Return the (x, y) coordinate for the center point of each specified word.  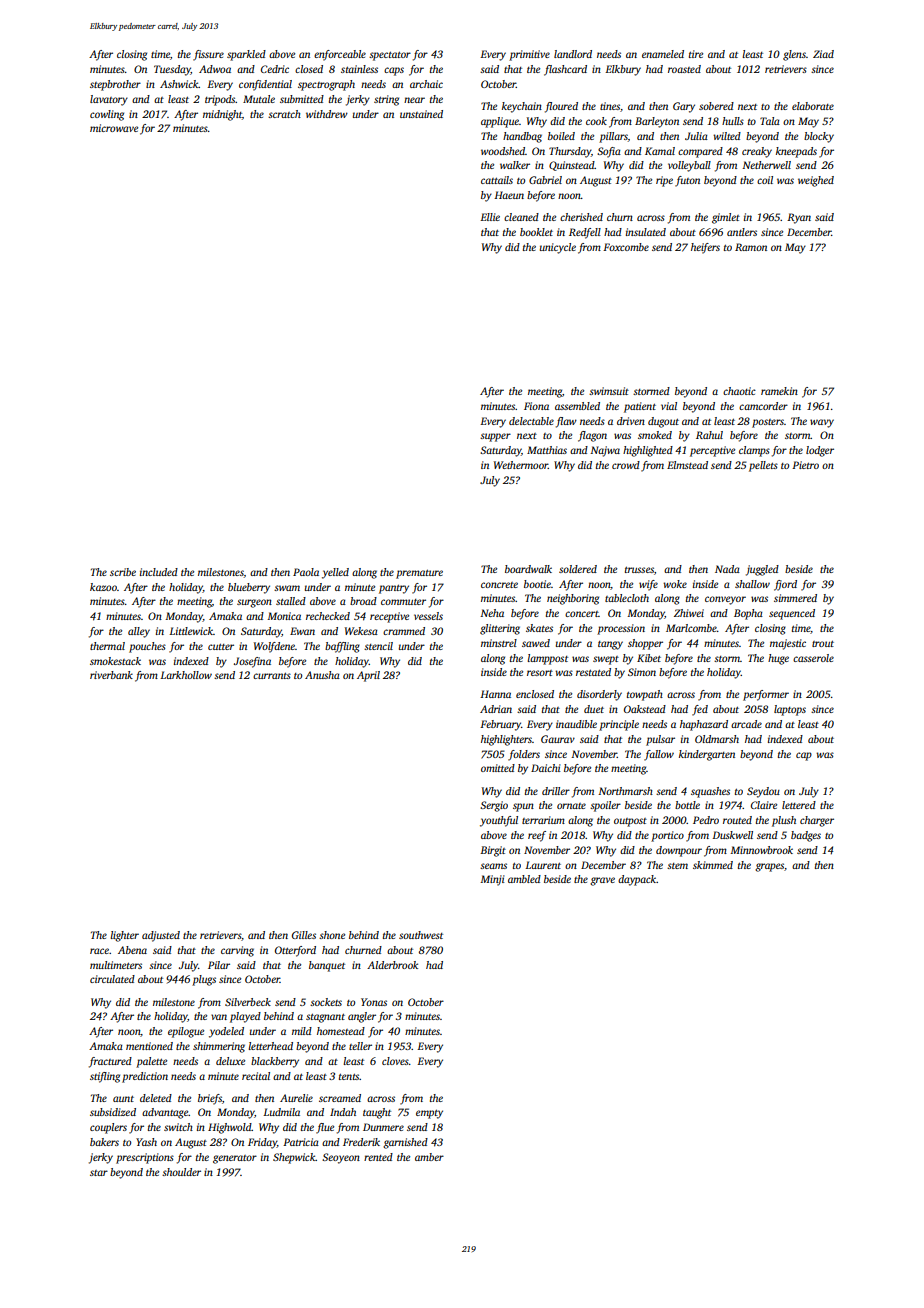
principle (619, 725)
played (245, 1017)
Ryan (799, 218)
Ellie (490, 217)
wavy (822, 423)
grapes (769, 867)
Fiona (536, 406)
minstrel (499, 643)
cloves (395, 1061)
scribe (123, 572)
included (159, 572)
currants (272, 676)
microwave (114, 128)
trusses (639, 570)
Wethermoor (521, 465)
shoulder (181, 1172)
